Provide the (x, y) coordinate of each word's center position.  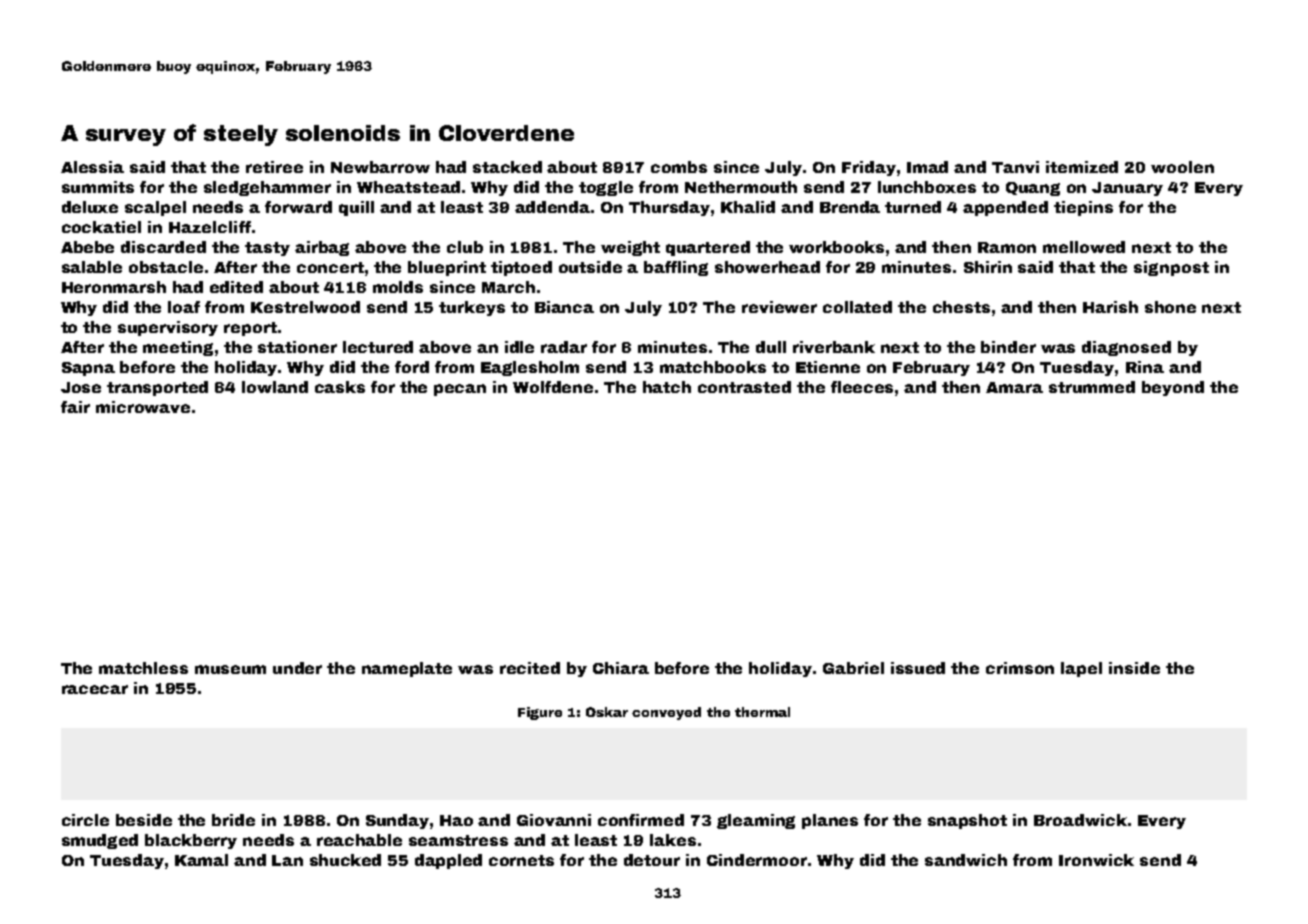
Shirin (988, 267)
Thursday (669, 208)
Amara (1014, 387)
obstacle (166, 267)
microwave (143, 407)
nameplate (407, 669)
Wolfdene (553, 387)
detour (652, 860)
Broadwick (1080, 820)
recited (530, 668)
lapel (1081, 669)
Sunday (397, 821)
